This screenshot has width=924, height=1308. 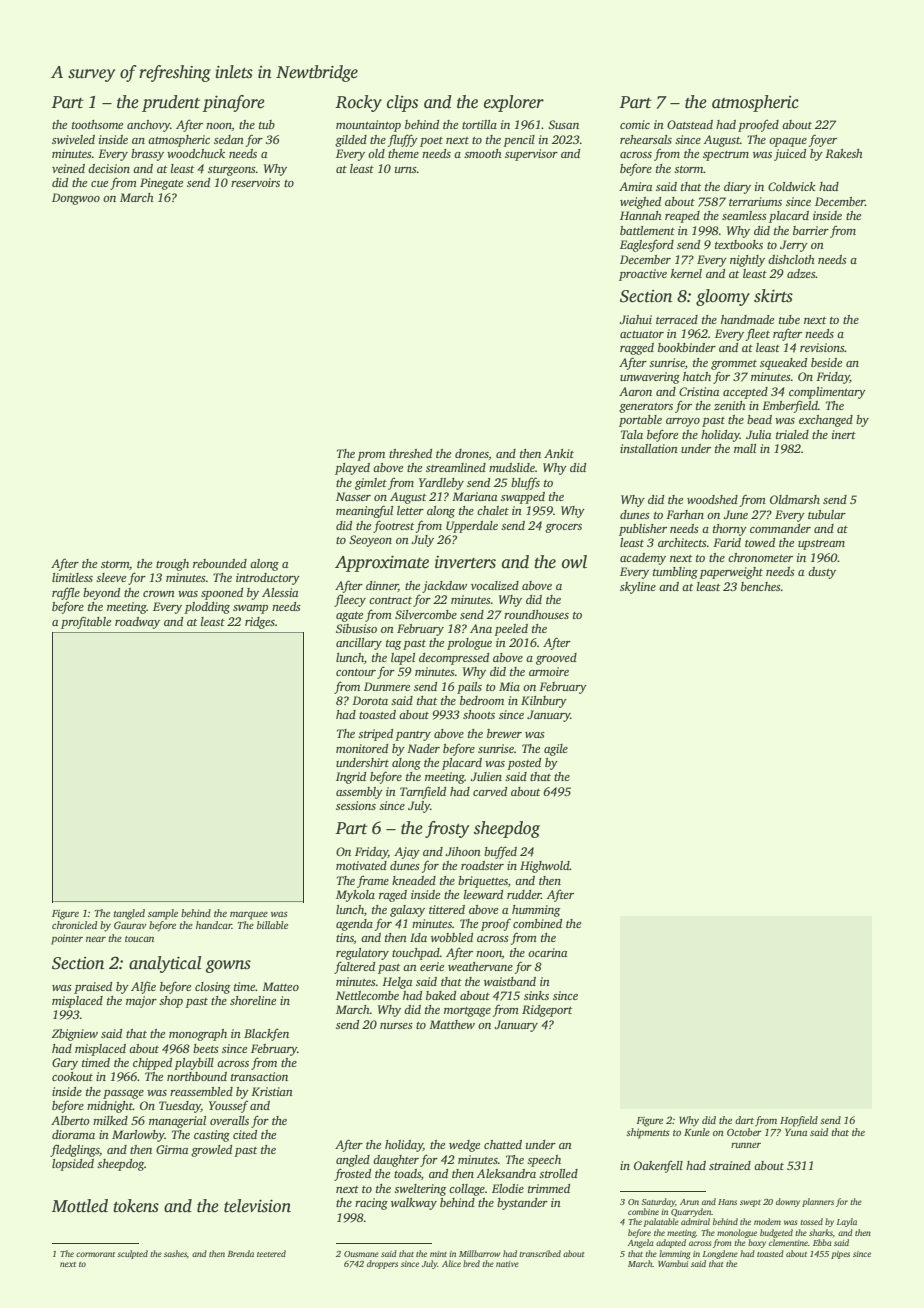 What do you see at coordinates (266, 1034) in the screenshot?
I see `Blackfen` at bounding box center [266, 1034].
